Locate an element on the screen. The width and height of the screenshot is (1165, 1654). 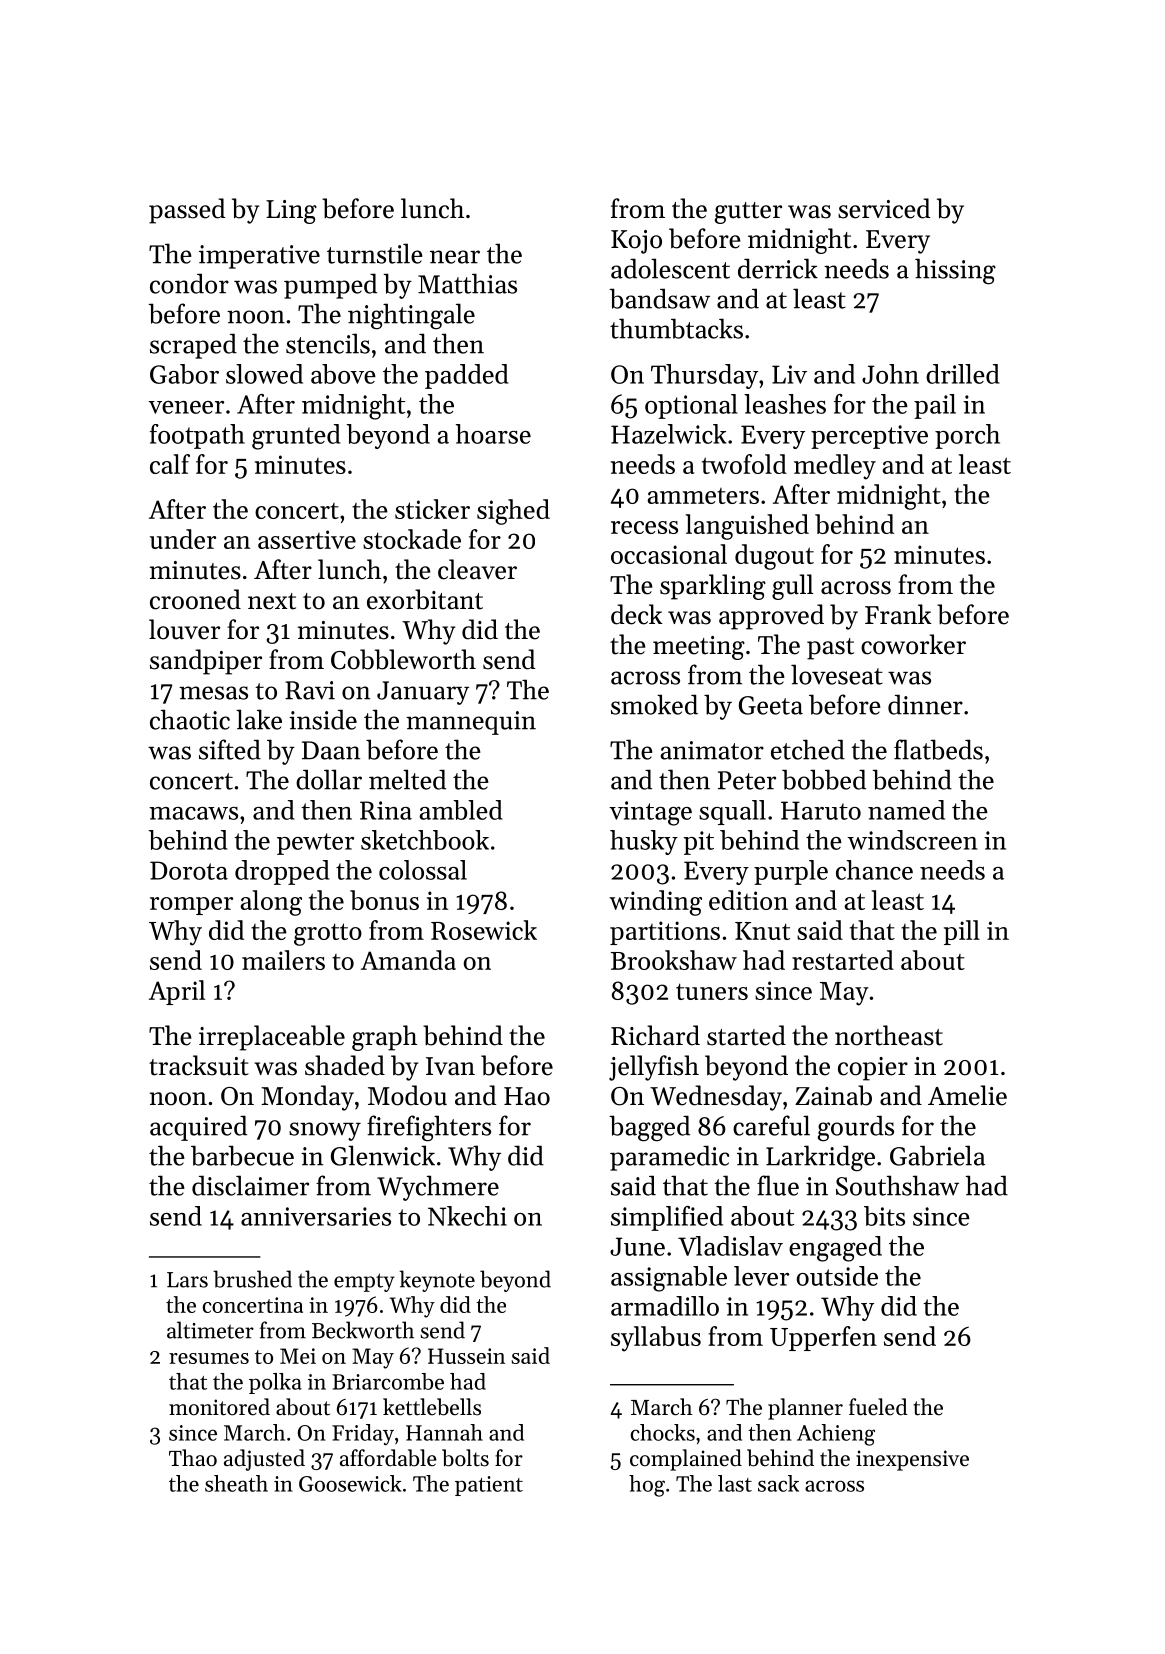
Rosewick is located at coordinates (484, 930).
